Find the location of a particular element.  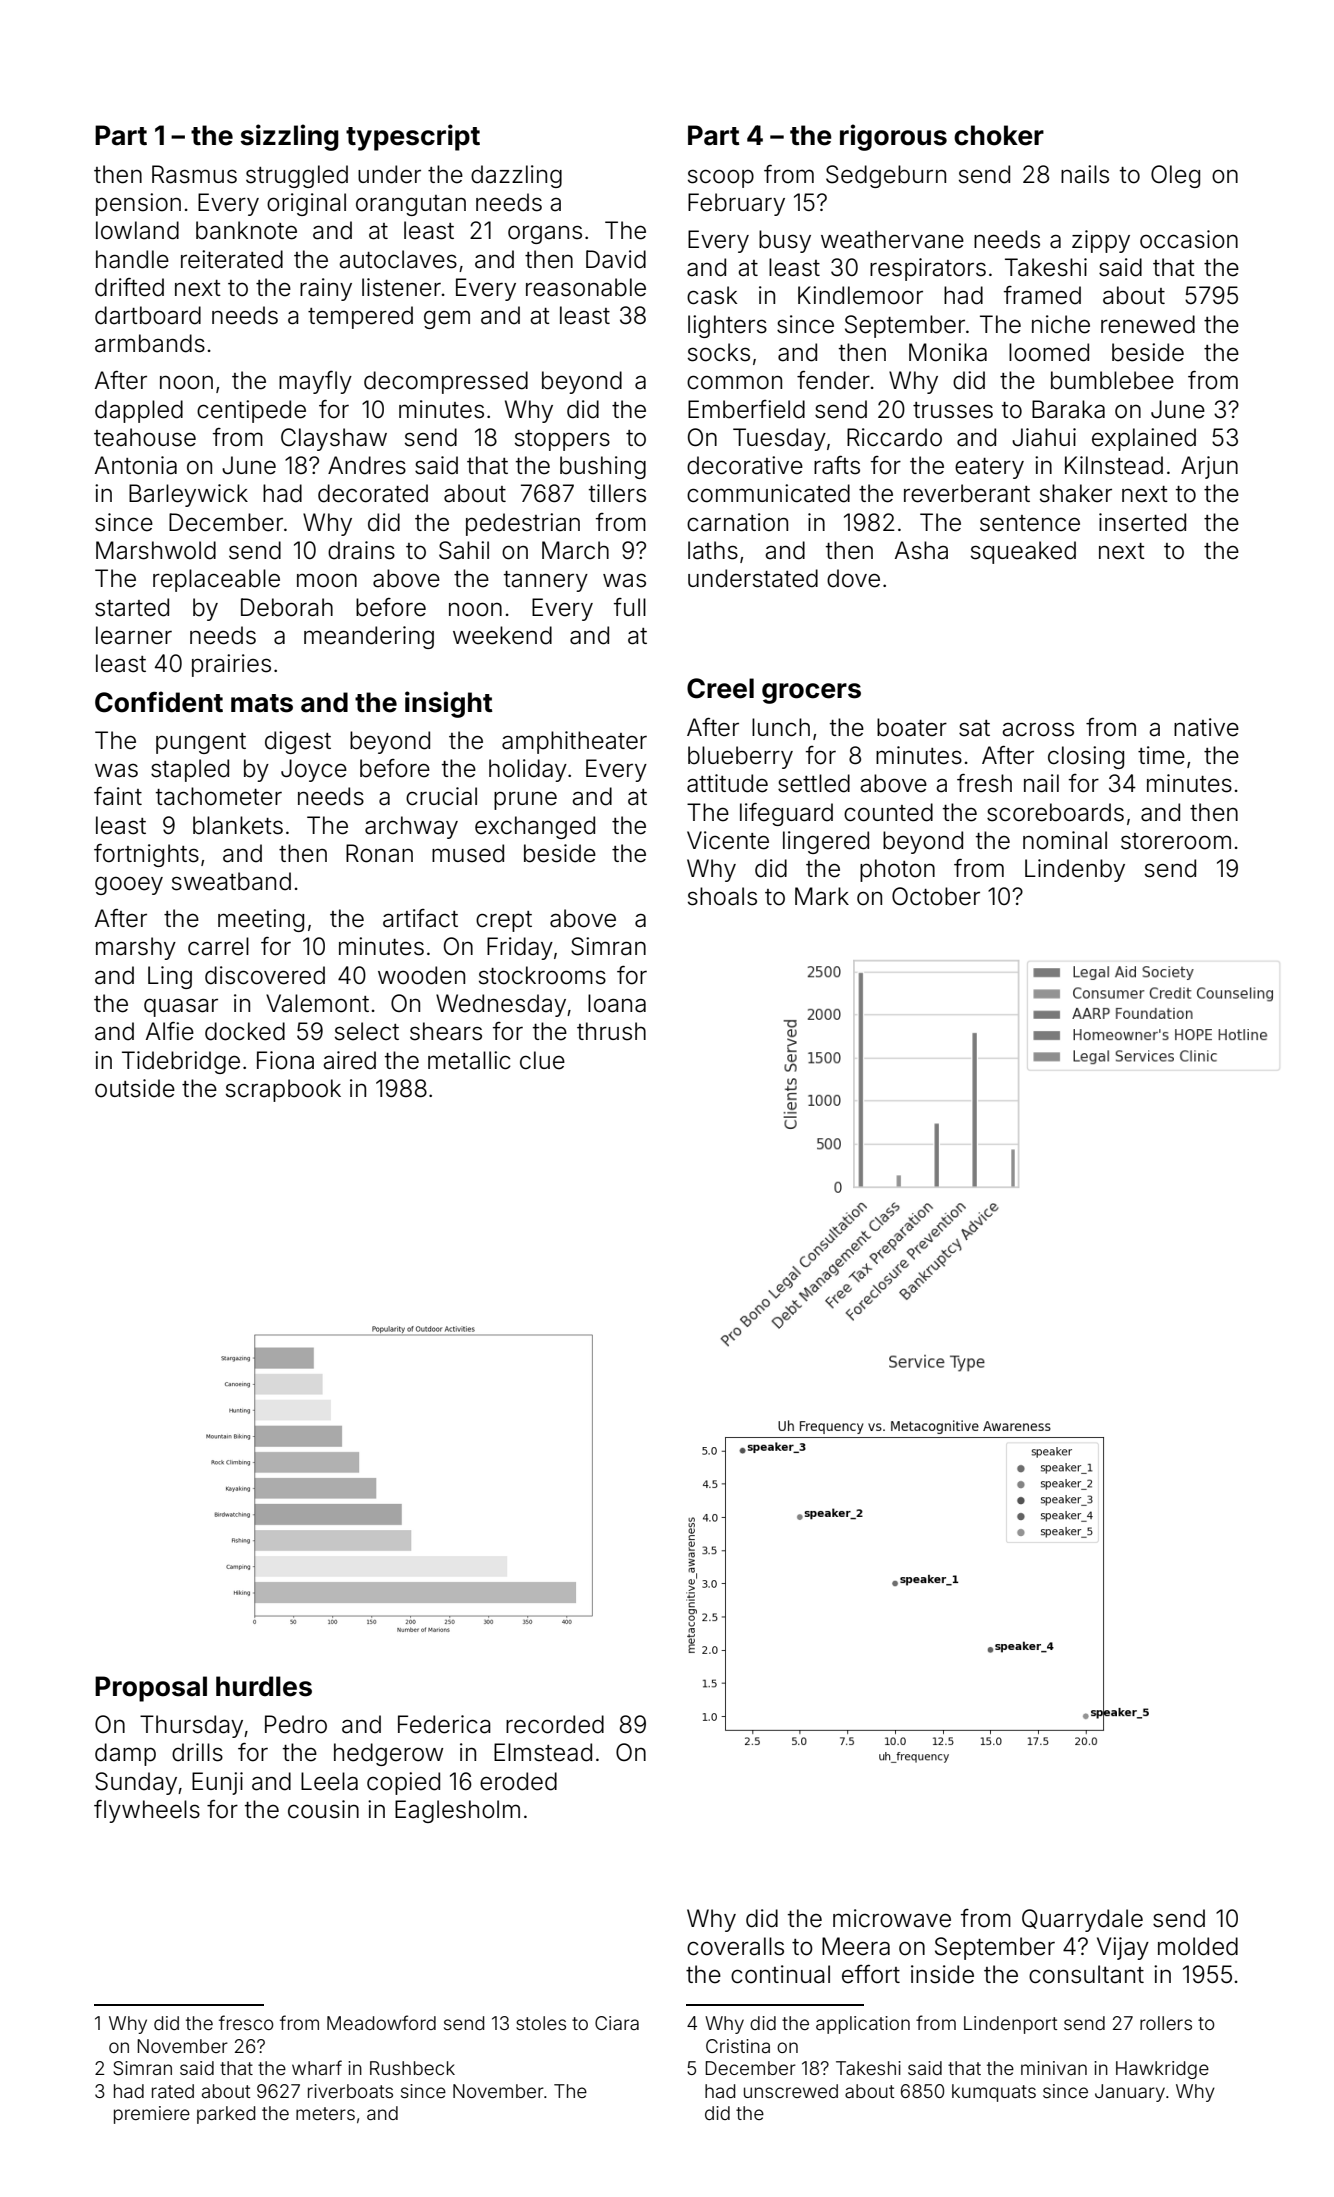

Quarrydale is located at coordinates (1082, 1920).
